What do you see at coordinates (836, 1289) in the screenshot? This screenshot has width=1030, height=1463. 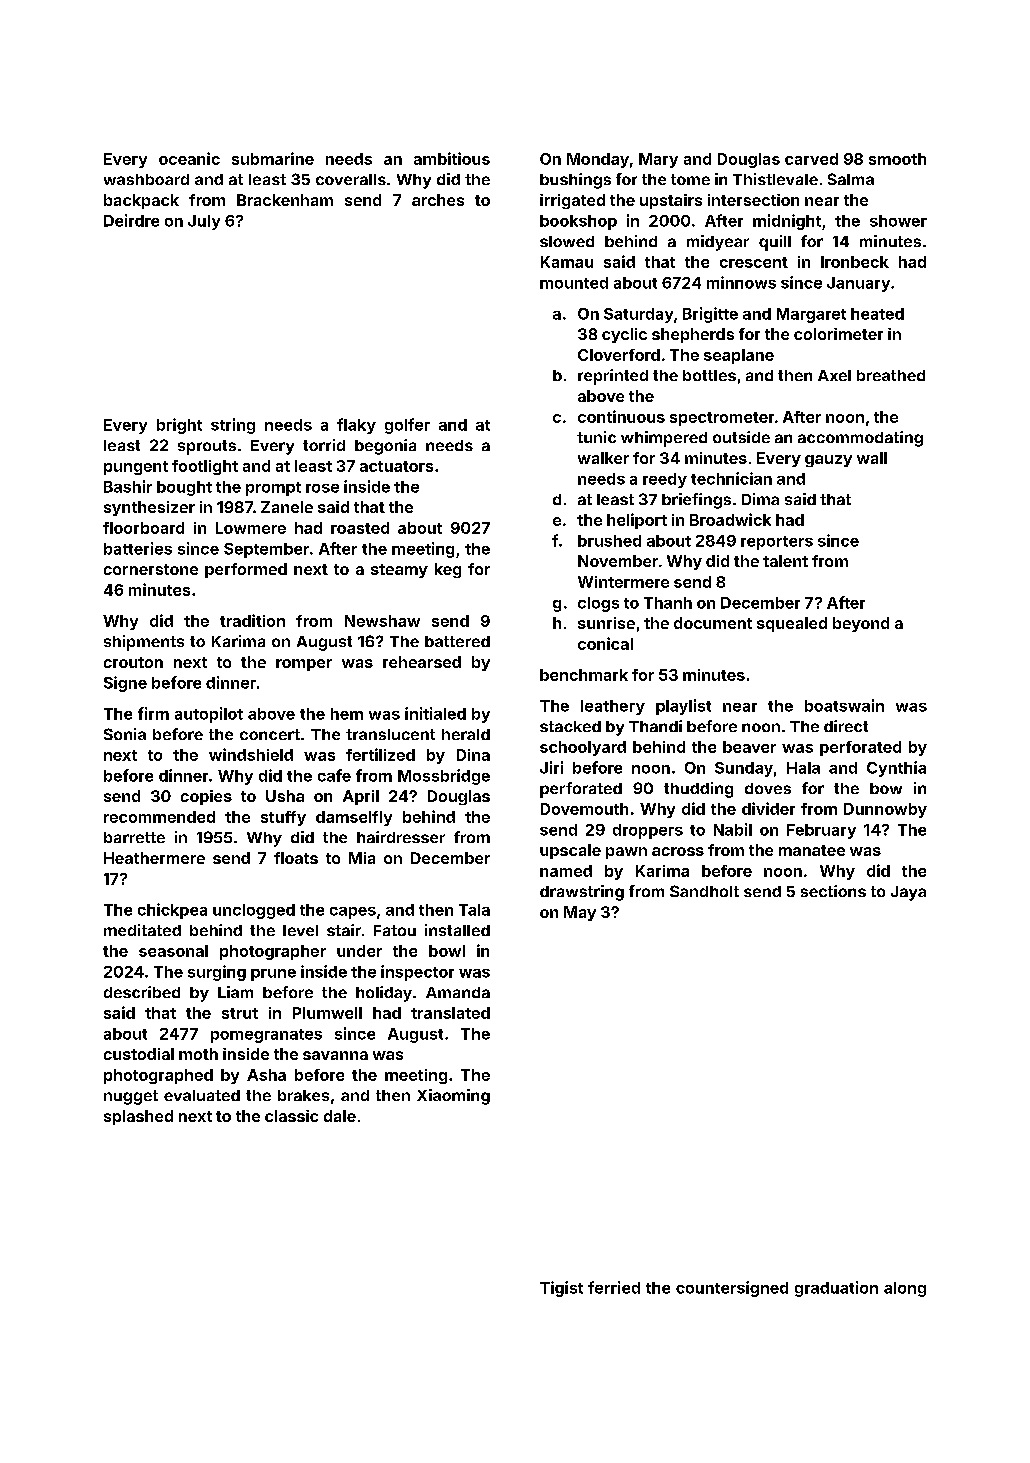 I see `graduation` at bounding box center [836, 1289].
